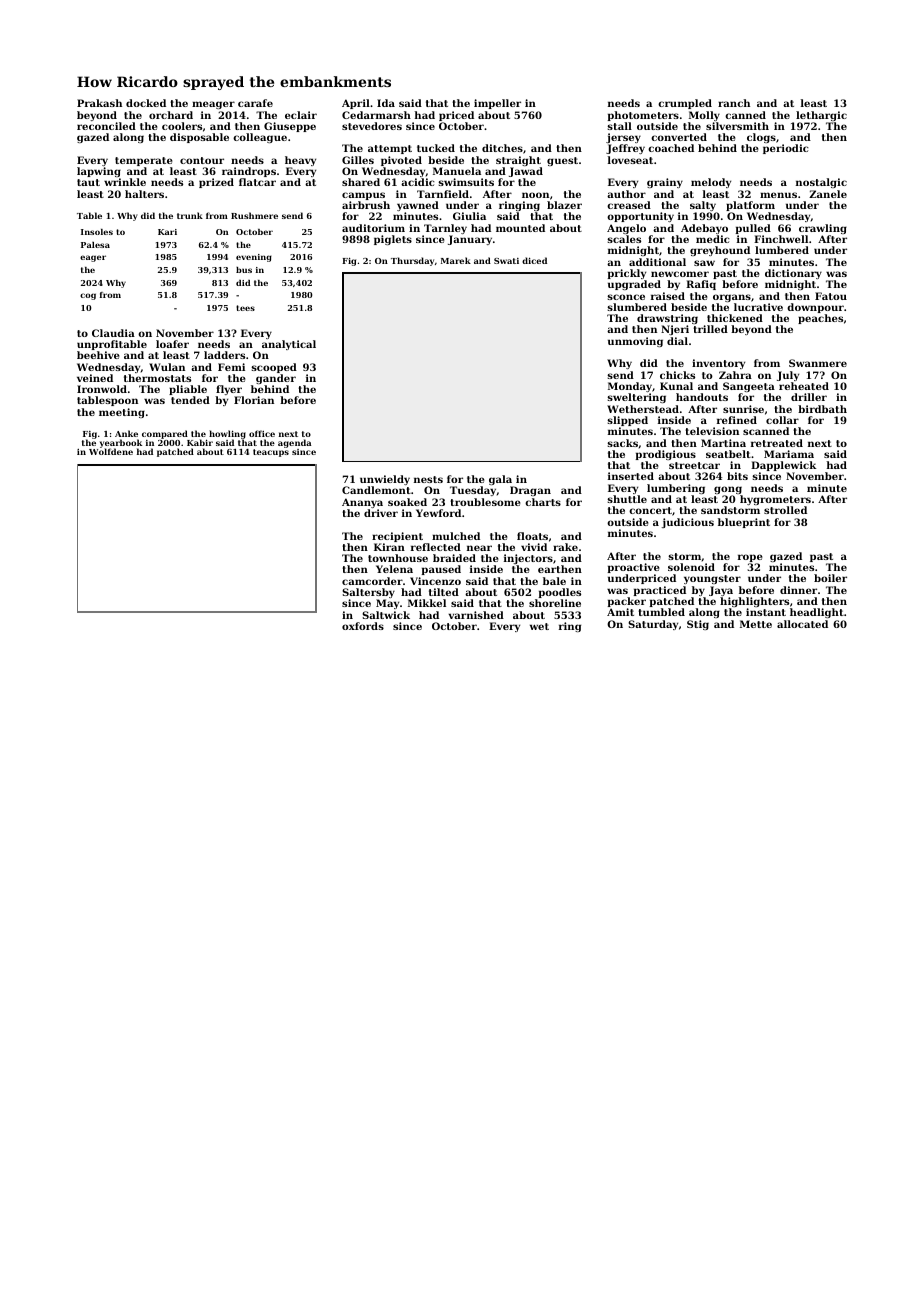 This screenshot has height=1308, width=924. Describe the element at coordinates (828, 194) in the screenshot. I see `Zanele` at that location.
